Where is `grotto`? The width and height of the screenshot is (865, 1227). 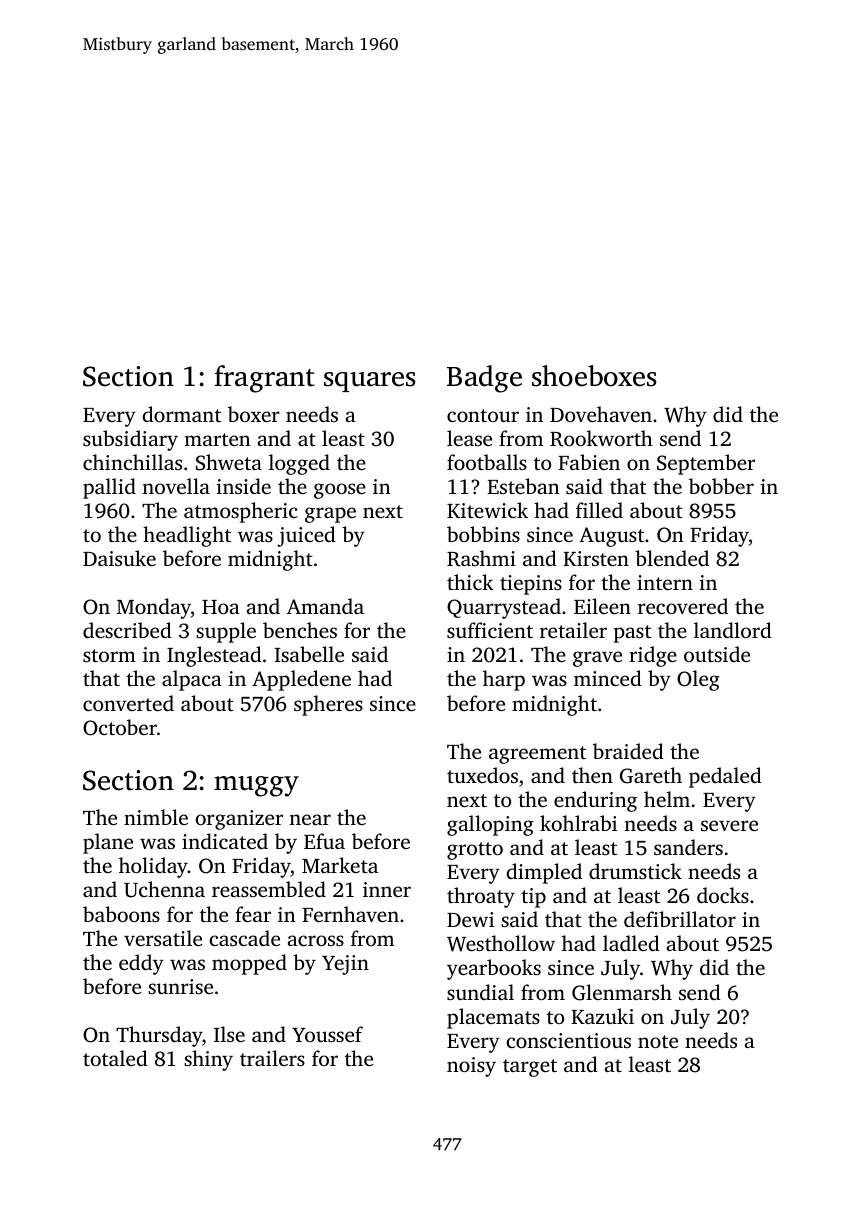 grotto is located at coordinates (475, 851).
